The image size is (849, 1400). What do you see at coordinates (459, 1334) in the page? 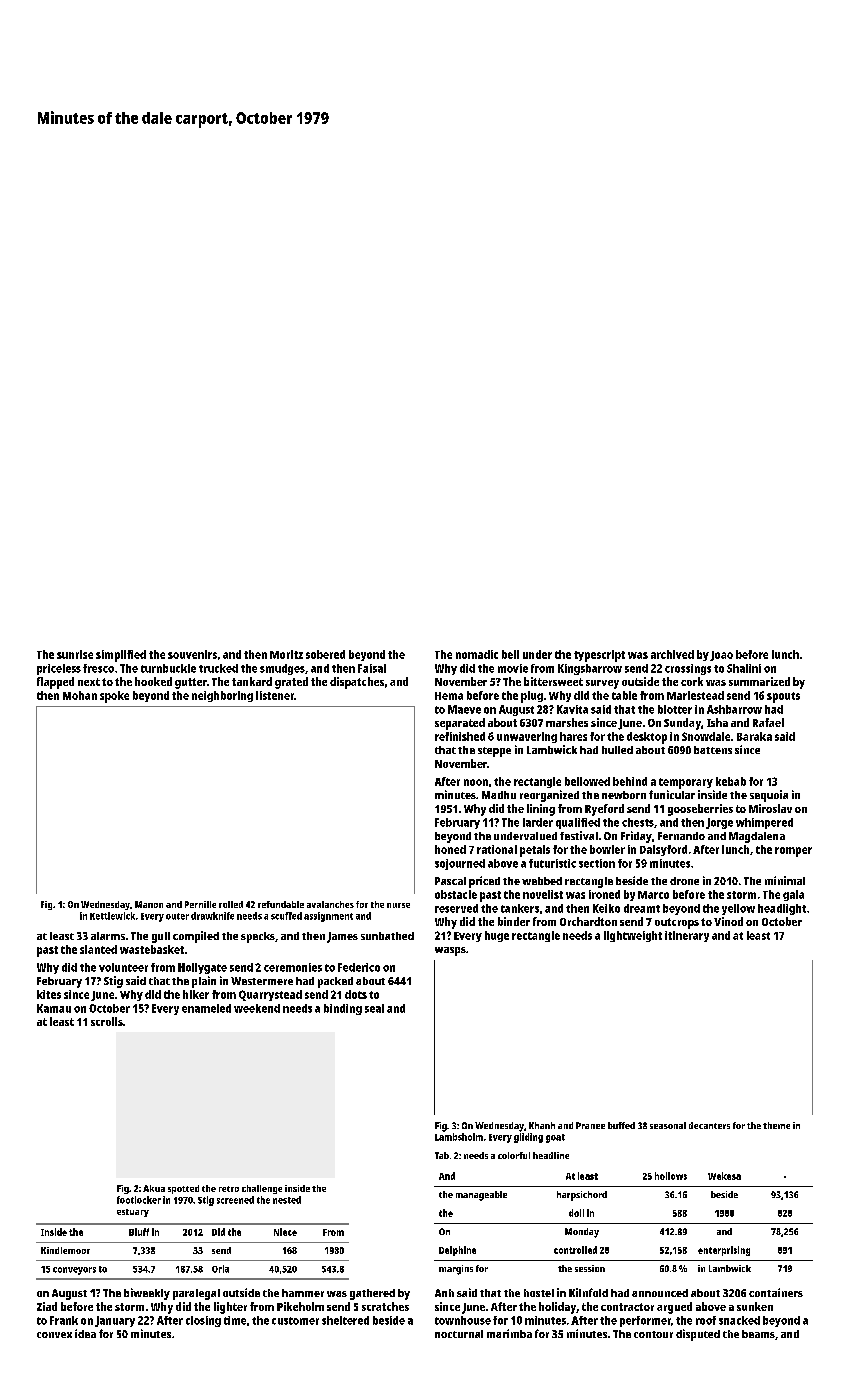
I see `nocturnal` at bounding box center [459, 1334].
